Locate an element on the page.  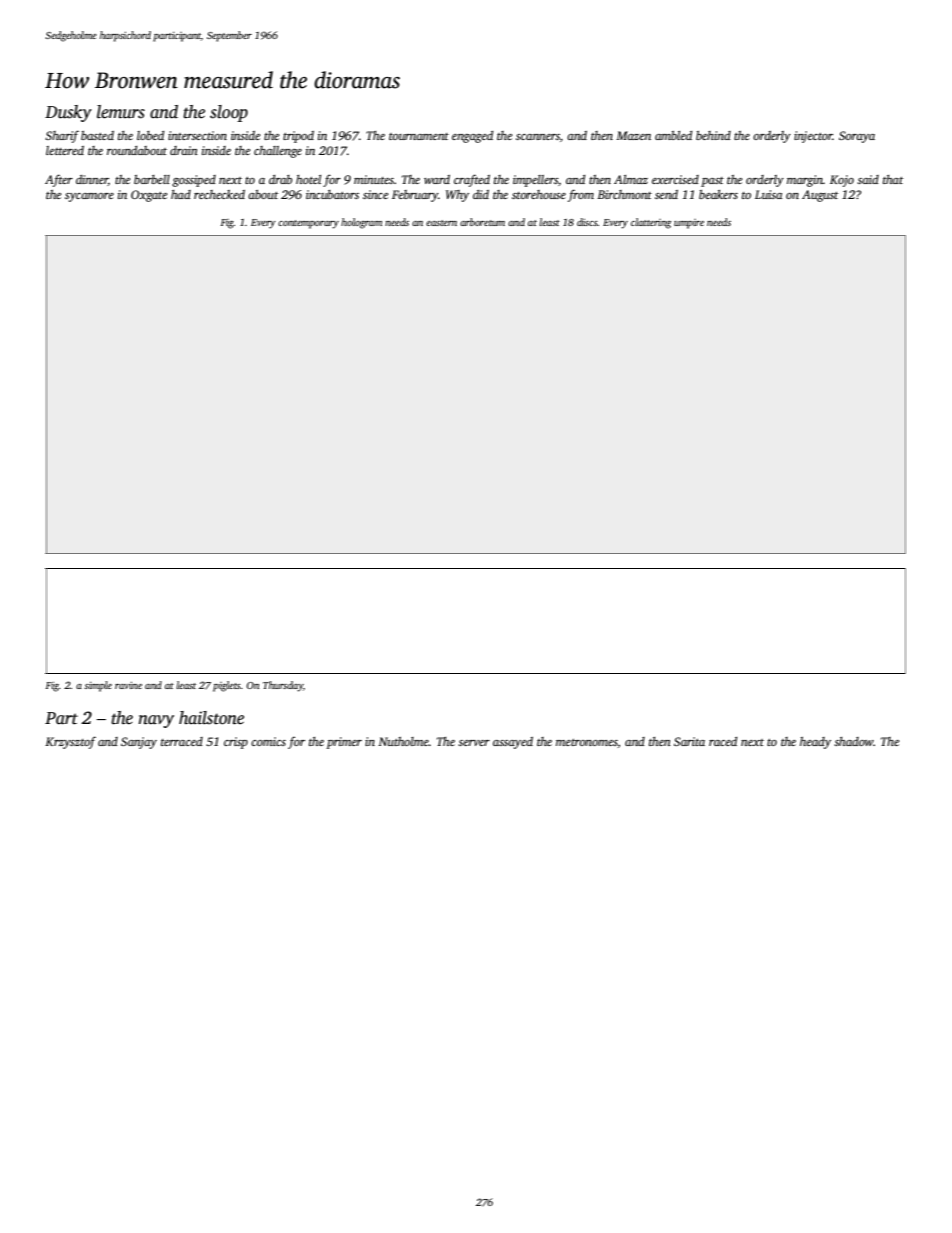
contemporary is located at coordinates (308, 224).
